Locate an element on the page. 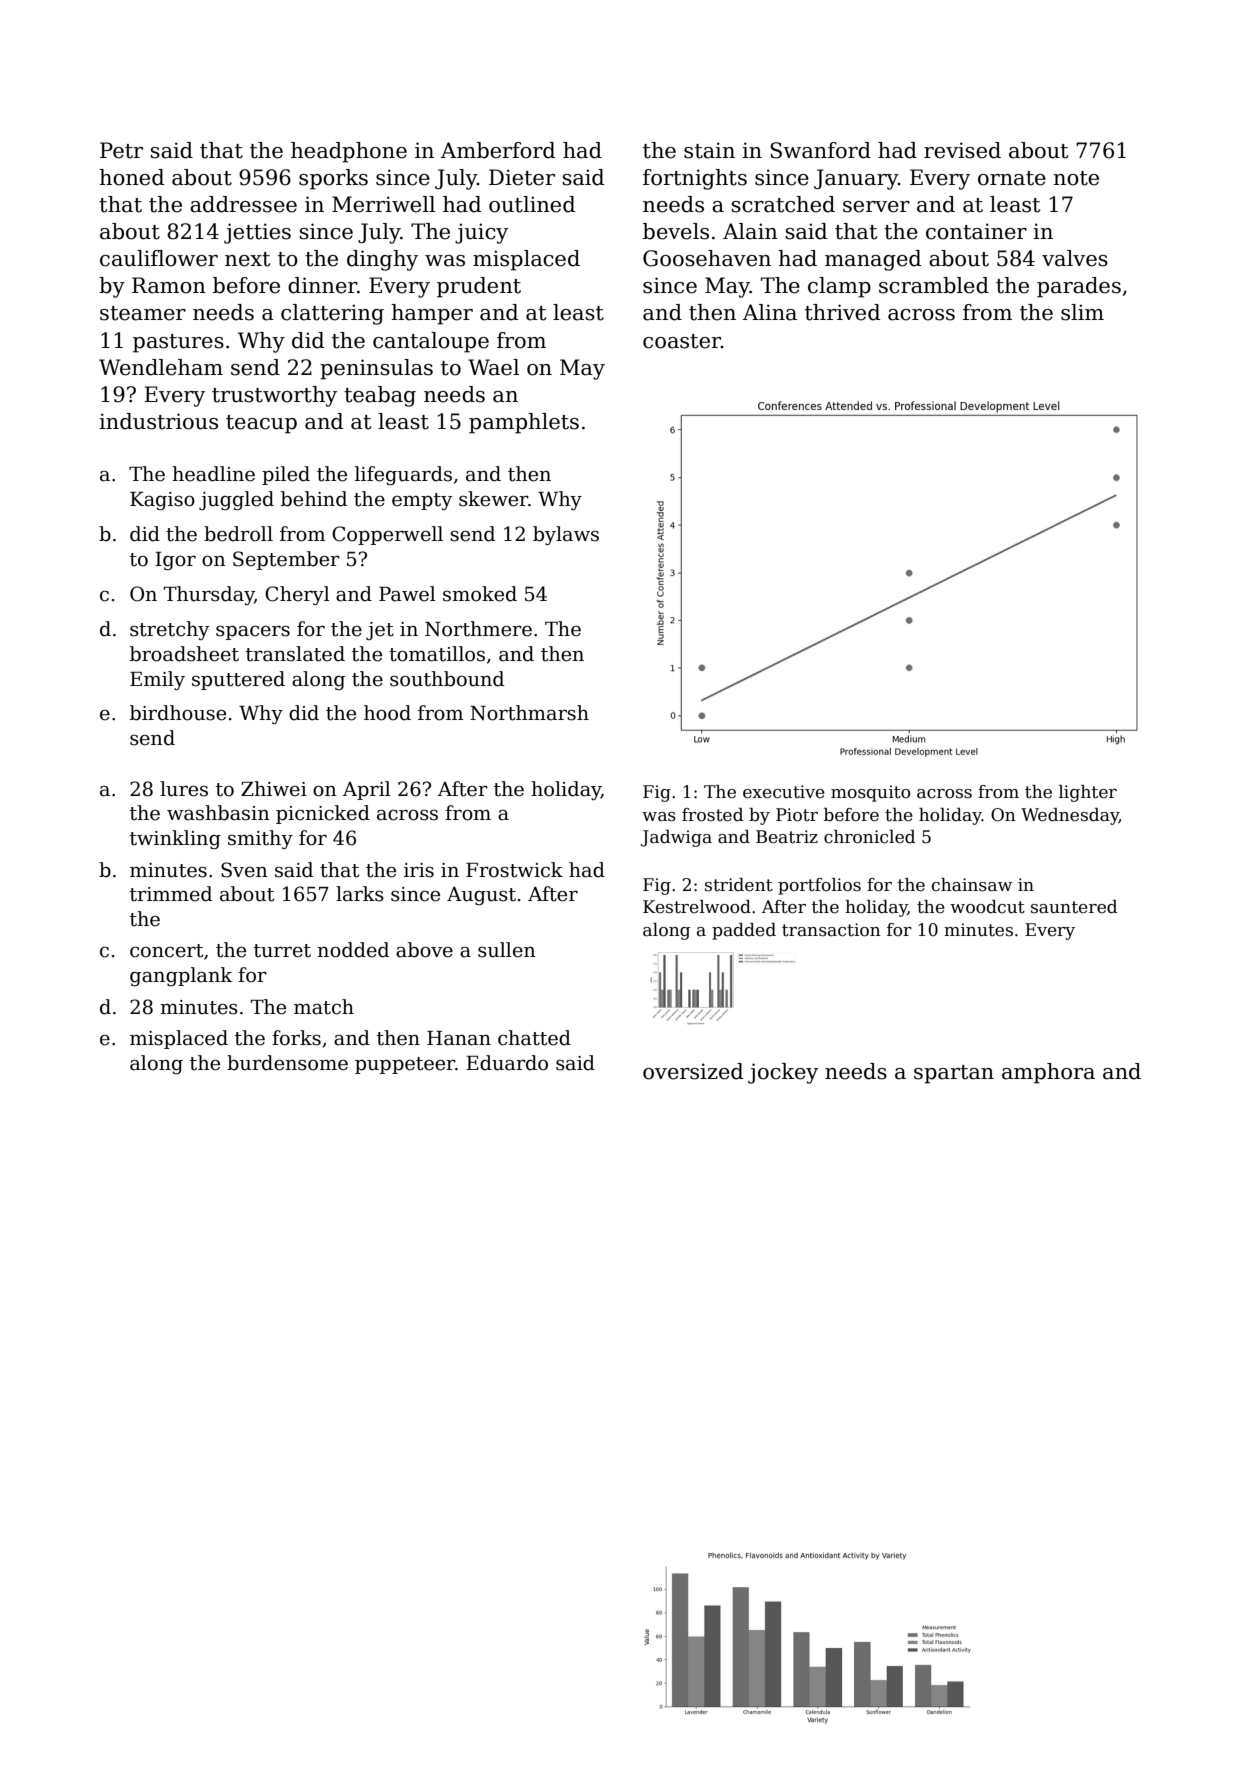 This image has width=1249, height=1767. lighter is located at coordinates (1088, 793).
